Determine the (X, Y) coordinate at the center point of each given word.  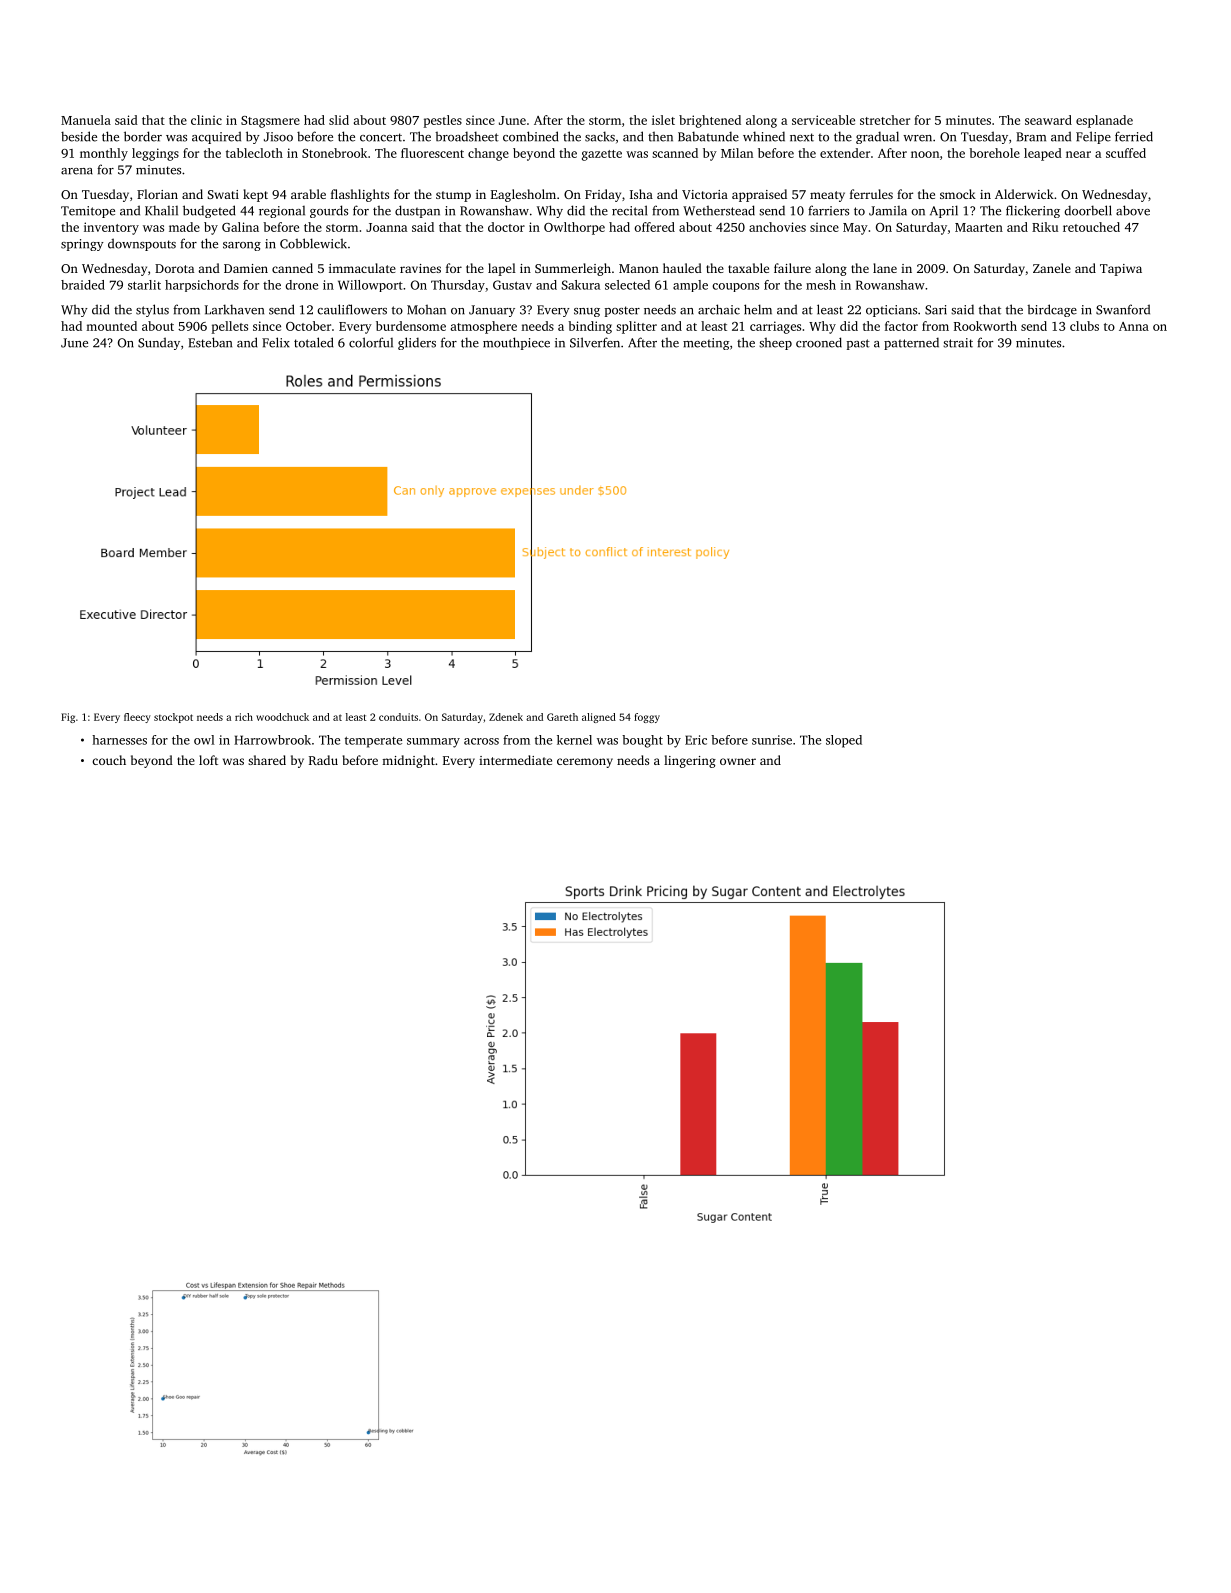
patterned (911, 343)
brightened (710, 121)
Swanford (1123, 309)
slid (339, 120)
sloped (844, 741)
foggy (647, 718)
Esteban (210, 342)
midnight (408, 761)
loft (208, 760)
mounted (111, 326)
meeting (706, 344)
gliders (417, 343)
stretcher (885, 120)
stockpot (173, 718)
